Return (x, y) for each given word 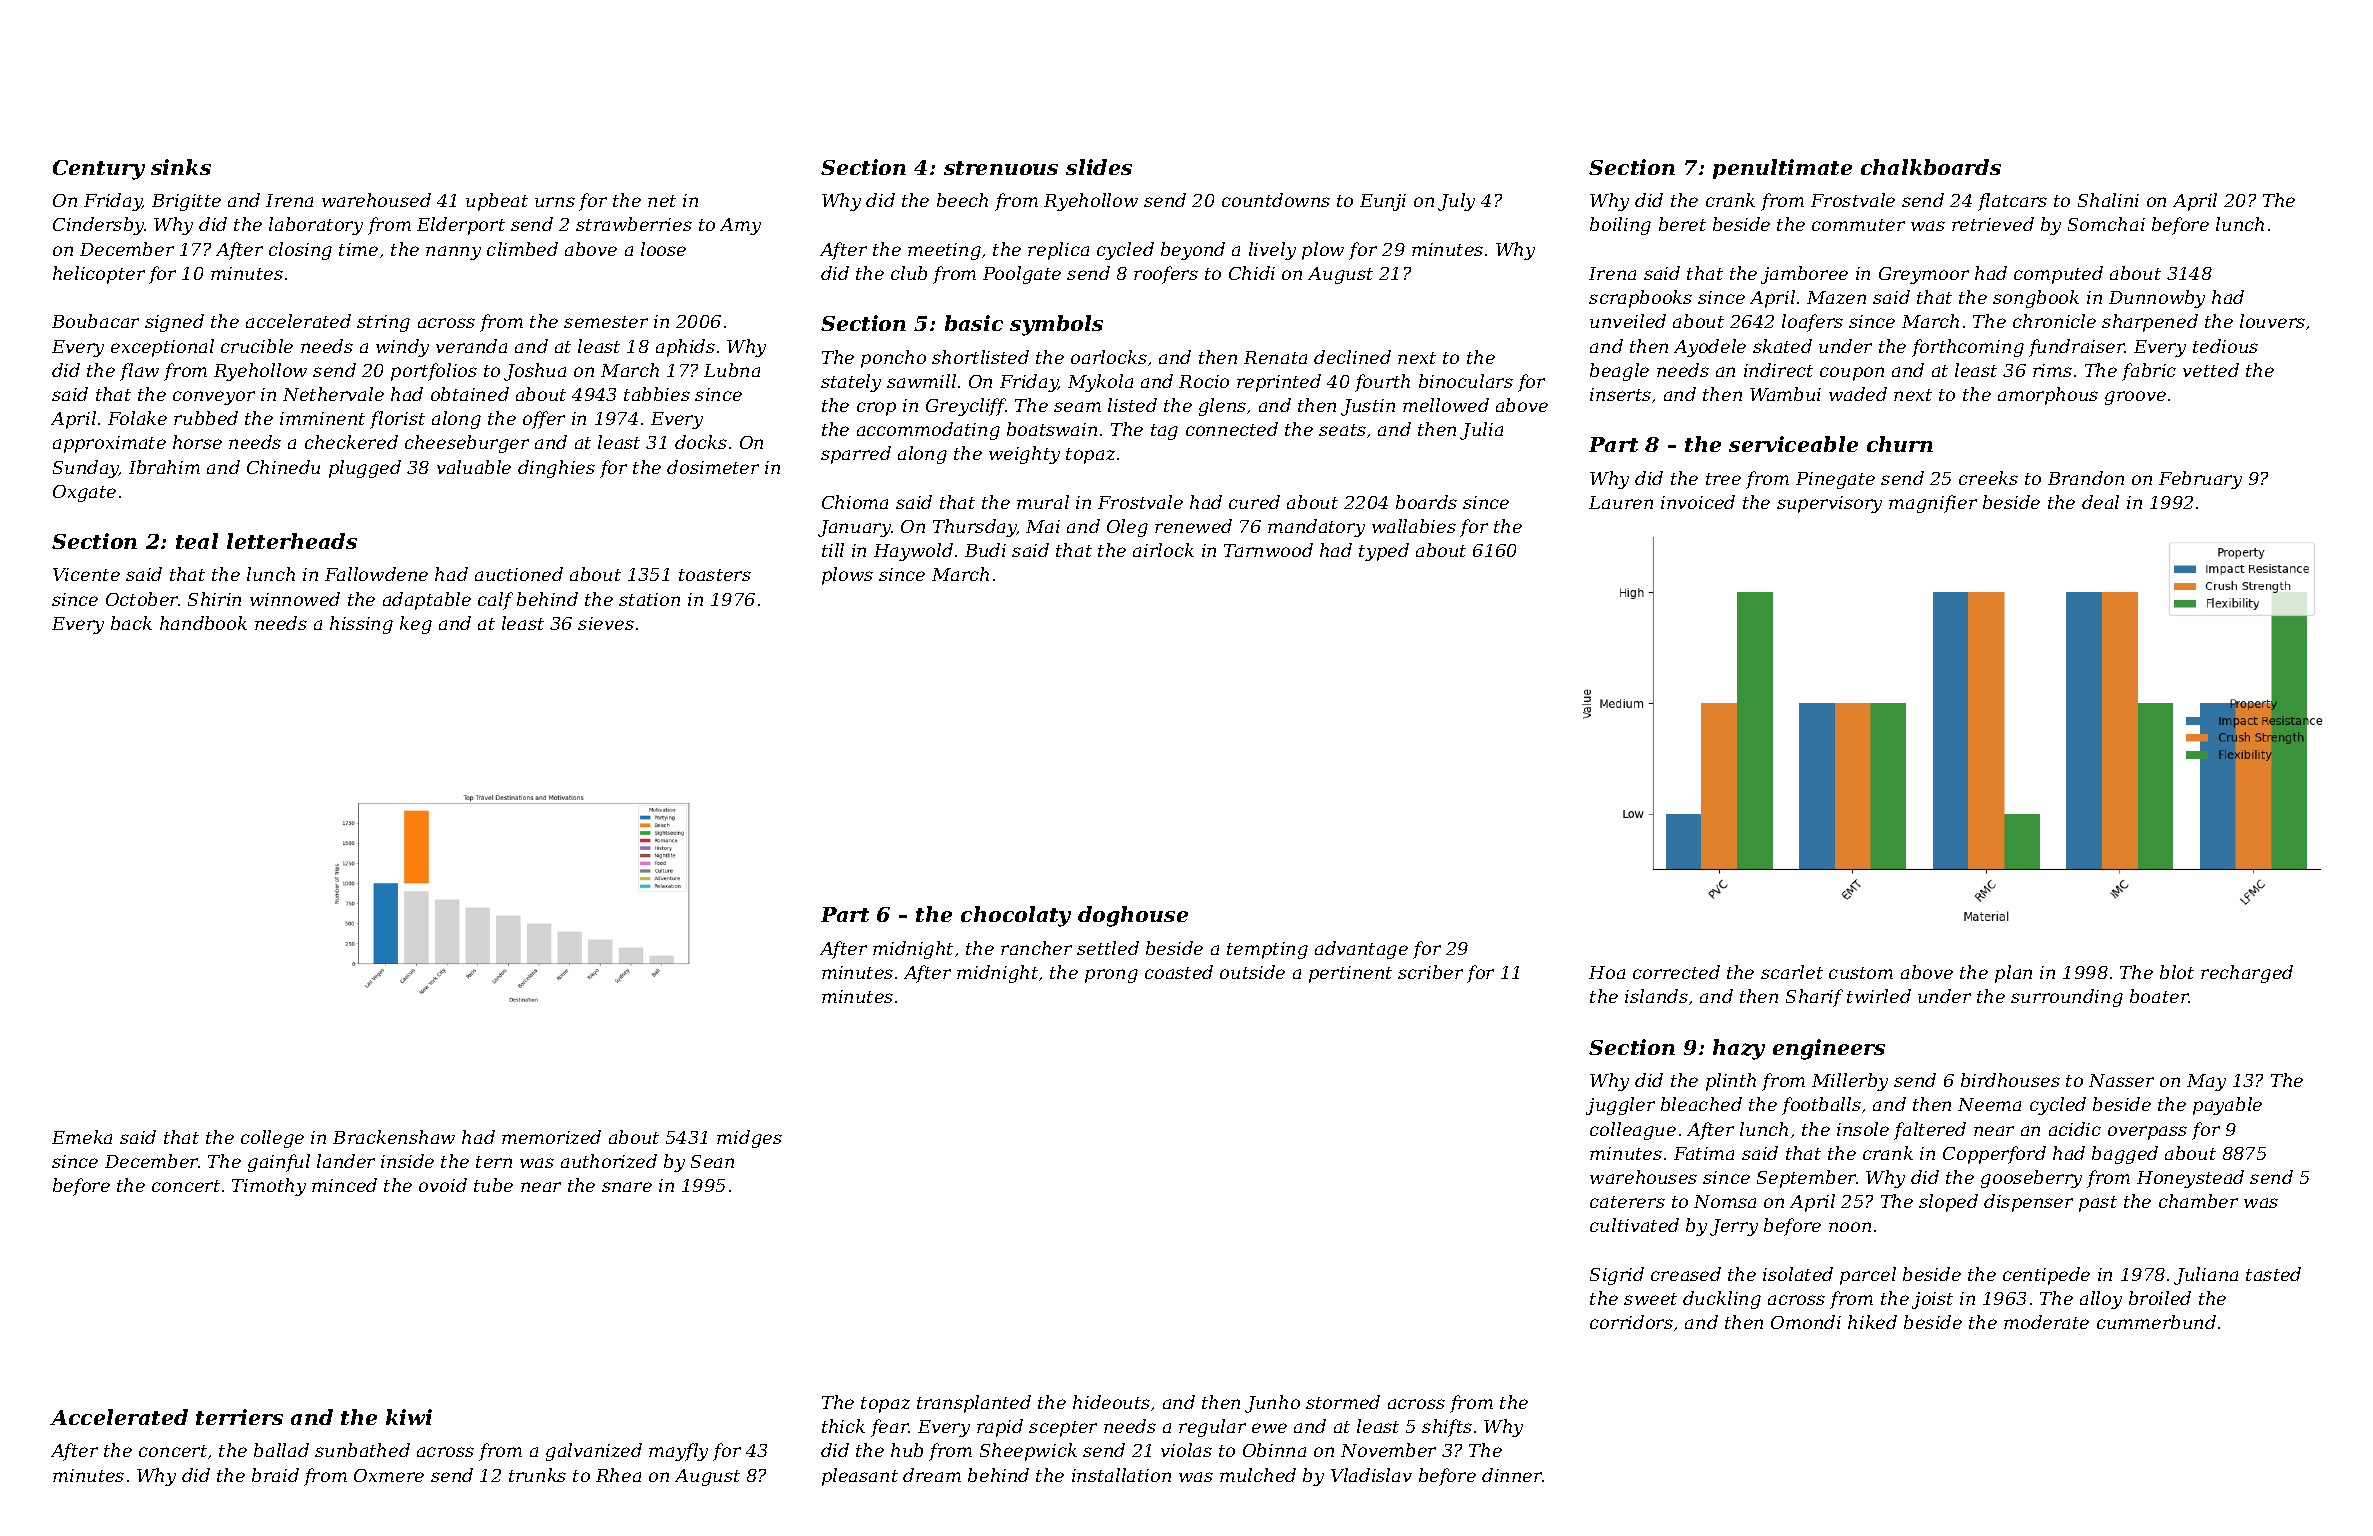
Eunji (1383, 202)
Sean (712, 1161)
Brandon (2086, 478)
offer (544, 420)
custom (1861, 973)
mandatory (1316, 528)
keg (416, 625)
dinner (1512, 1475)
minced (344, 1185)
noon (1850, 1227)
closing (300, 251)
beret (1682, 224)
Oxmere (389, 1475)
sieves (606, 623)
